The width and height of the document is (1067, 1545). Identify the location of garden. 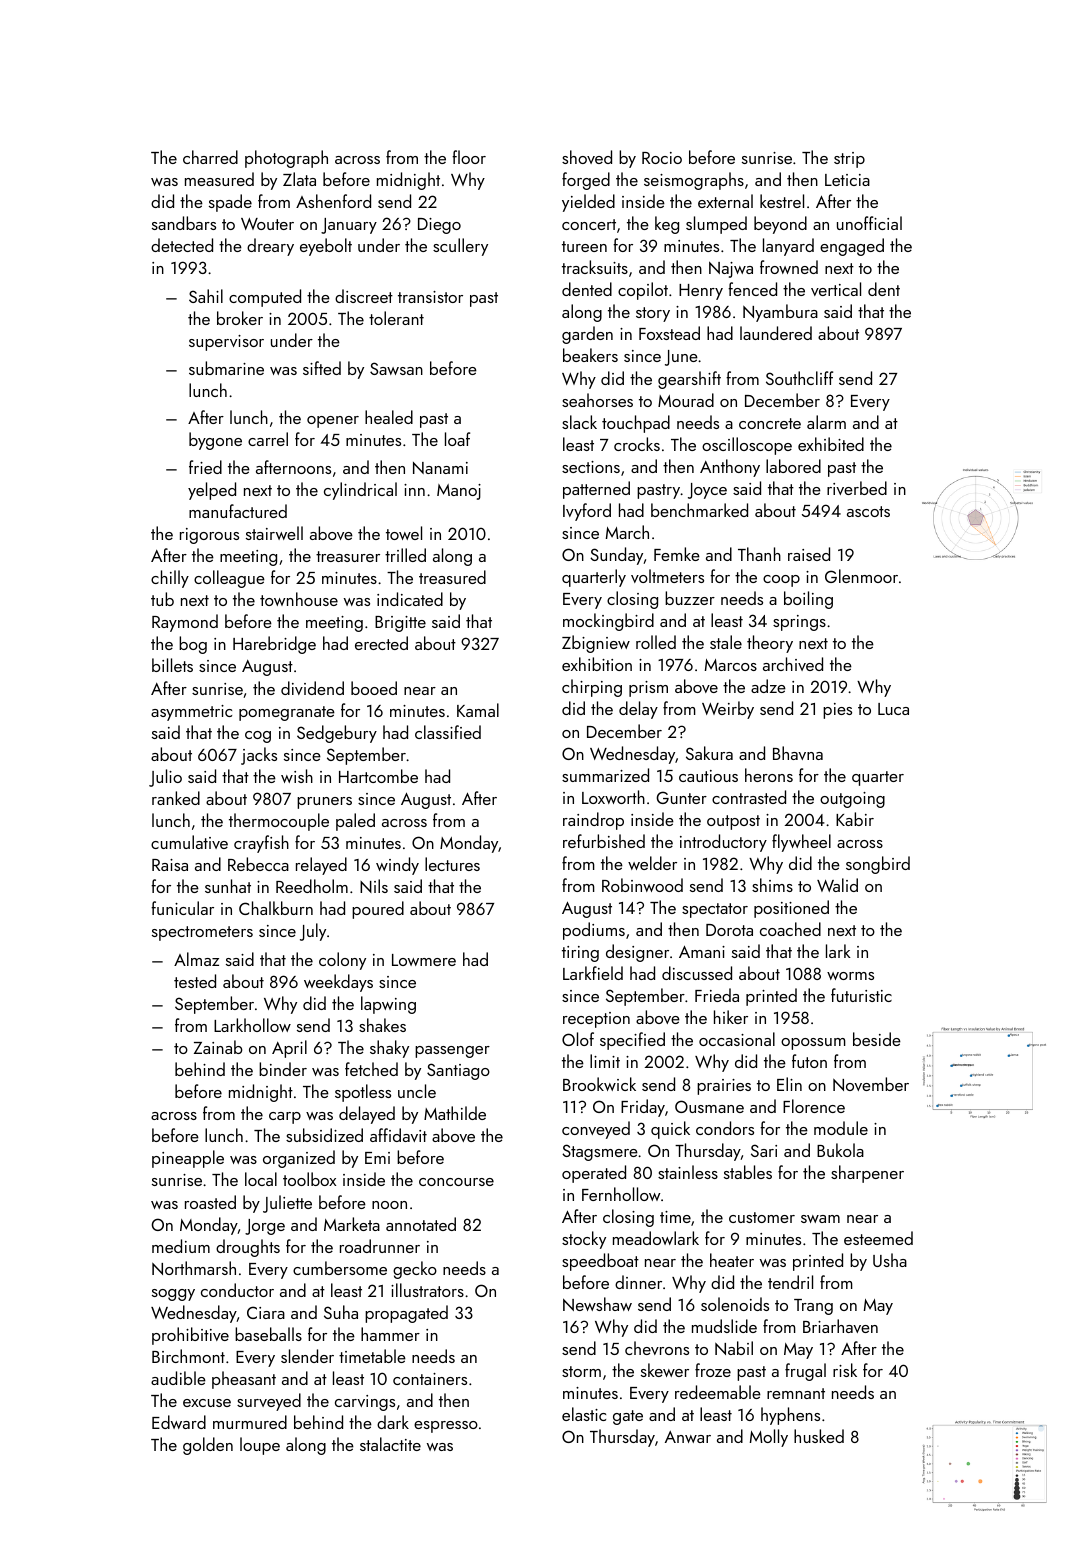
(587, 335).
